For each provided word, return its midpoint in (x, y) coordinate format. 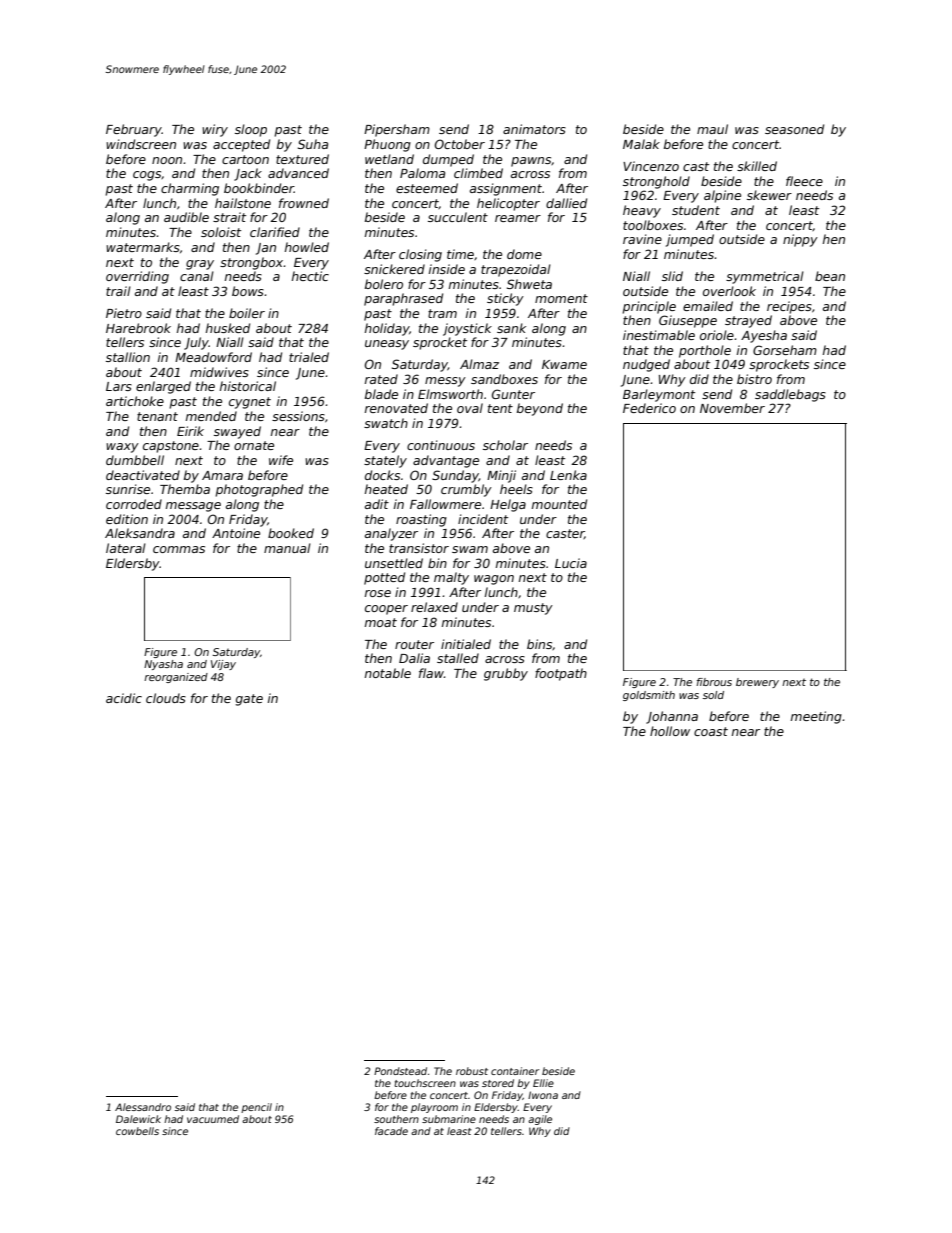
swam (470, 549)
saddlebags (790, 395)
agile (540, 1120)
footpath (561, 674)
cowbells (137, 1131)
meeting (816, 717)
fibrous (714, 682)
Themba (185, 489)
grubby (506, 674)
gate (249, 700)
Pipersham (397, 130)
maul (712, 129)
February (134, 130)
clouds (166, 698)
